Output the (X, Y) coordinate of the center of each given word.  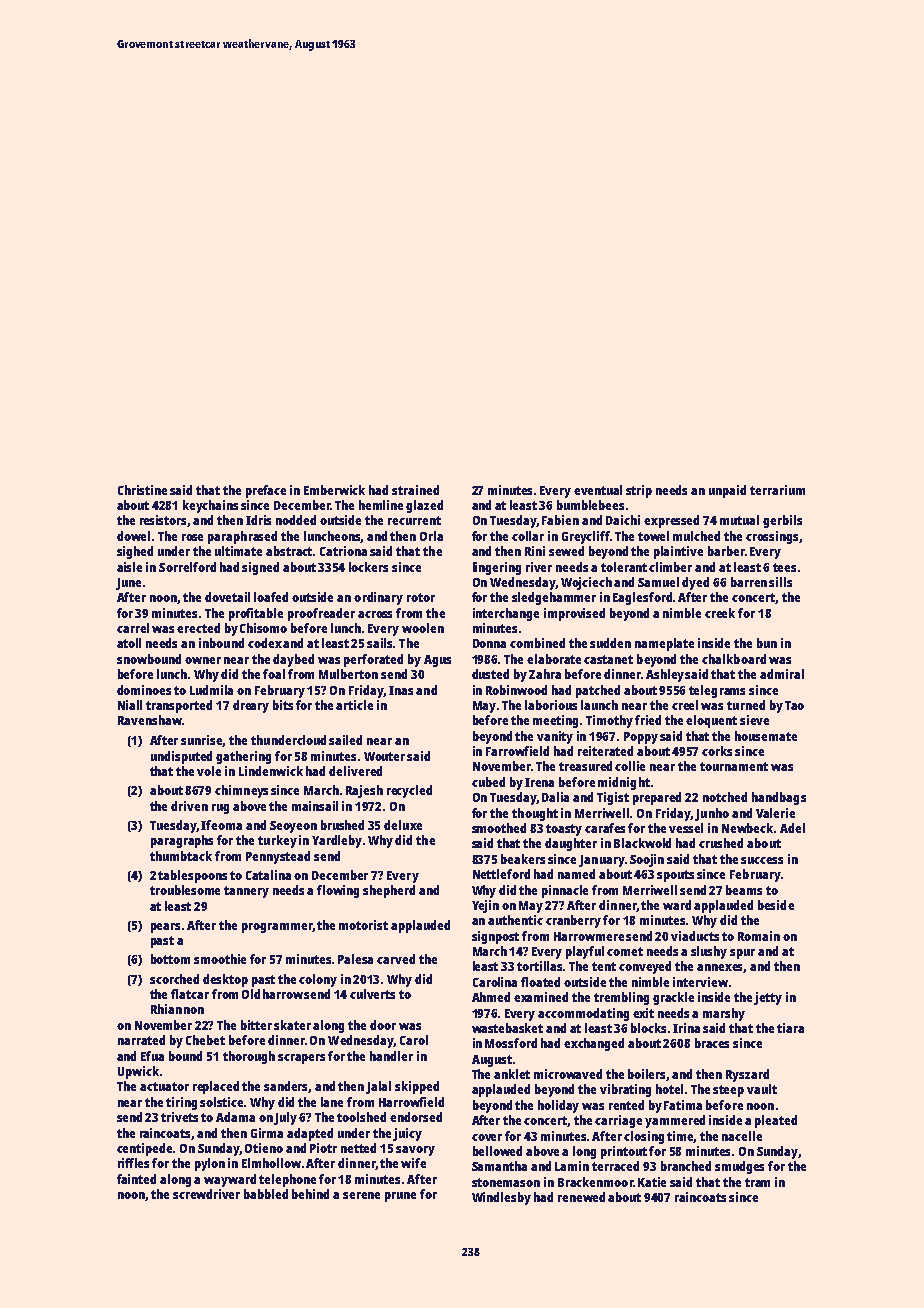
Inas (401, 690)
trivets (179, 1117)
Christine (142, 490)
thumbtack (181, 856)
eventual (598, 490)
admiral (782, 674)
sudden (610, 643)
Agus (437, 661)
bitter (256, 1025)
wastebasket (507, 1028)
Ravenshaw (150, 720)
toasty (564, 830)
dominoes (144, 690)
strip (639, 491)
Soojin (647, 860)
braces (712, 1043)
